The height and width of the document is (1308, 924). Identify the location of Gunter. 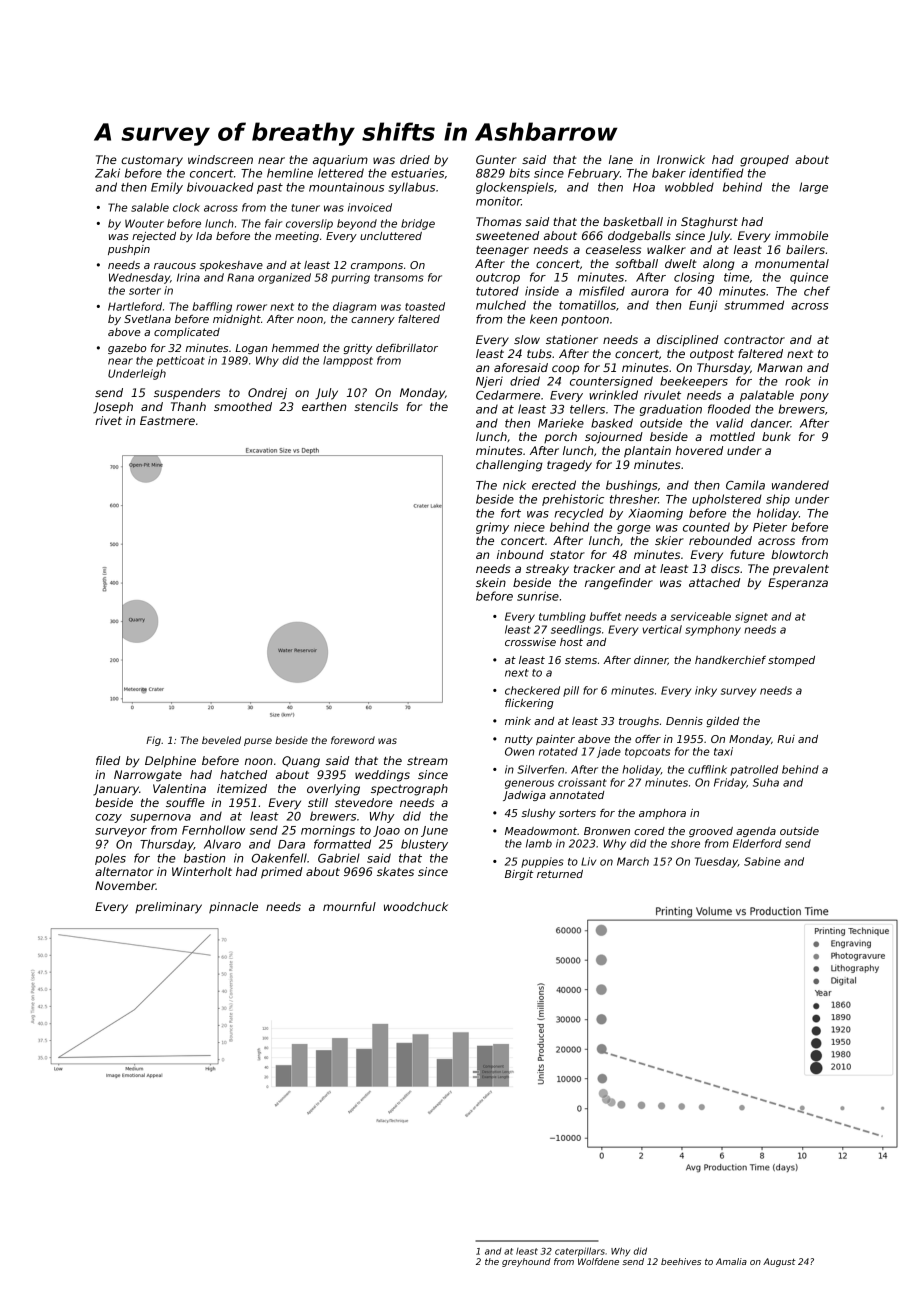
(496, 159).
